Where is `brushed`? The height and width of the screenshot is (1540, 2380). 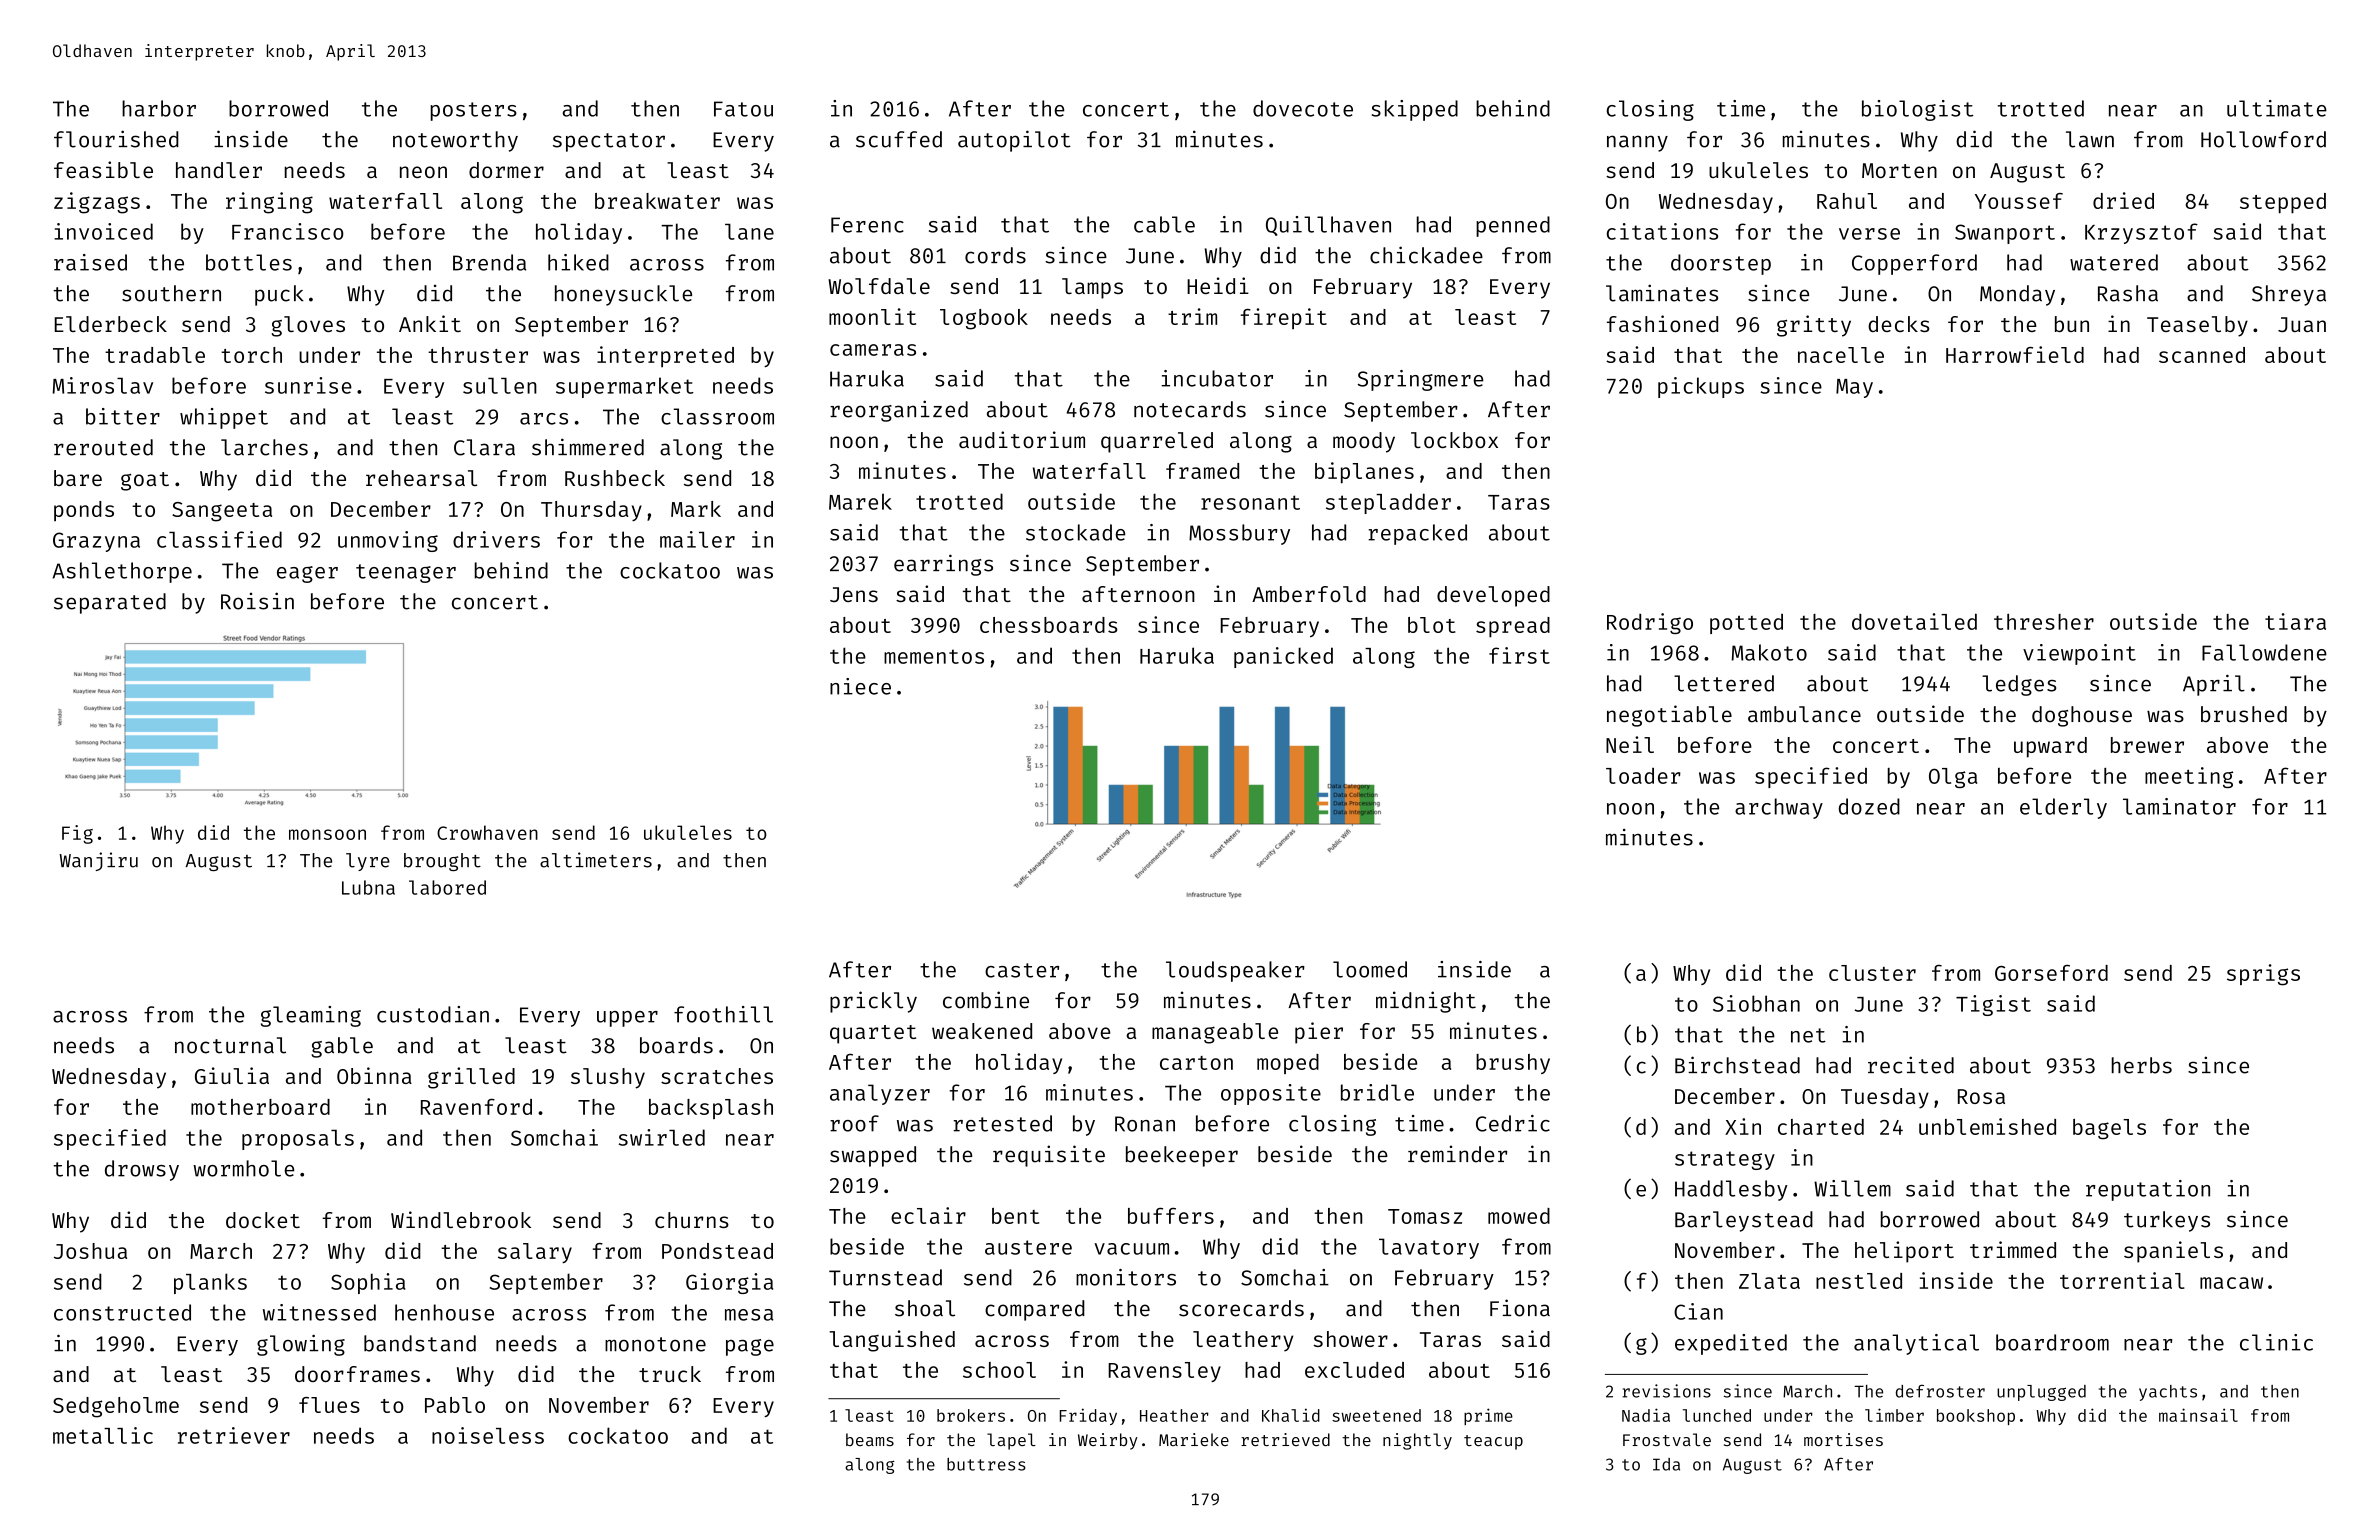
brushed is located at coordinates (2244, 714).
